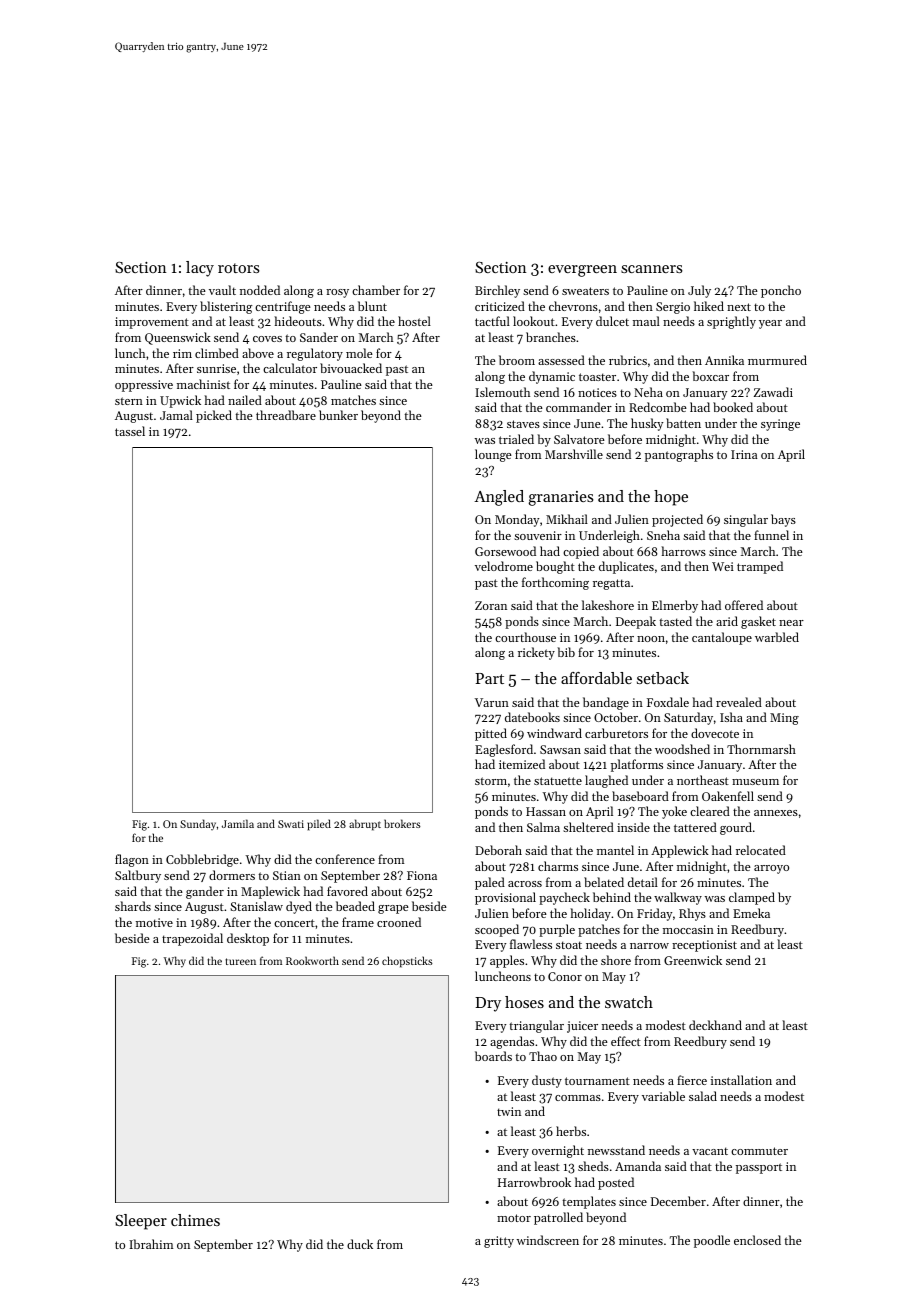  Describe the element at coordinates (195, 1220) in the image. I see `chimes` at that location.
